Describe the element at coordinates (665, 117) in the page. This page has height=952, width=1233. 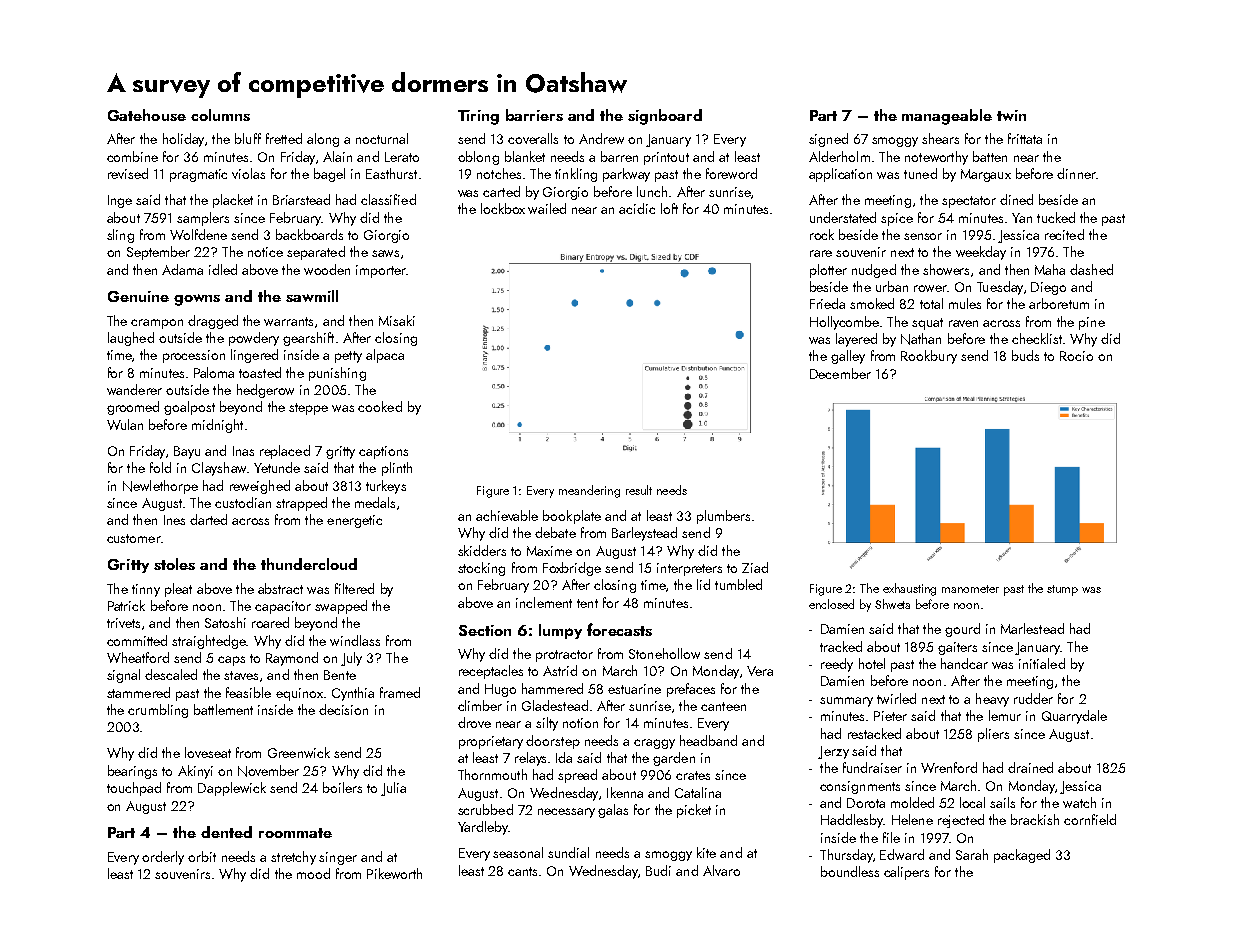
I see `signboard` at that location.
